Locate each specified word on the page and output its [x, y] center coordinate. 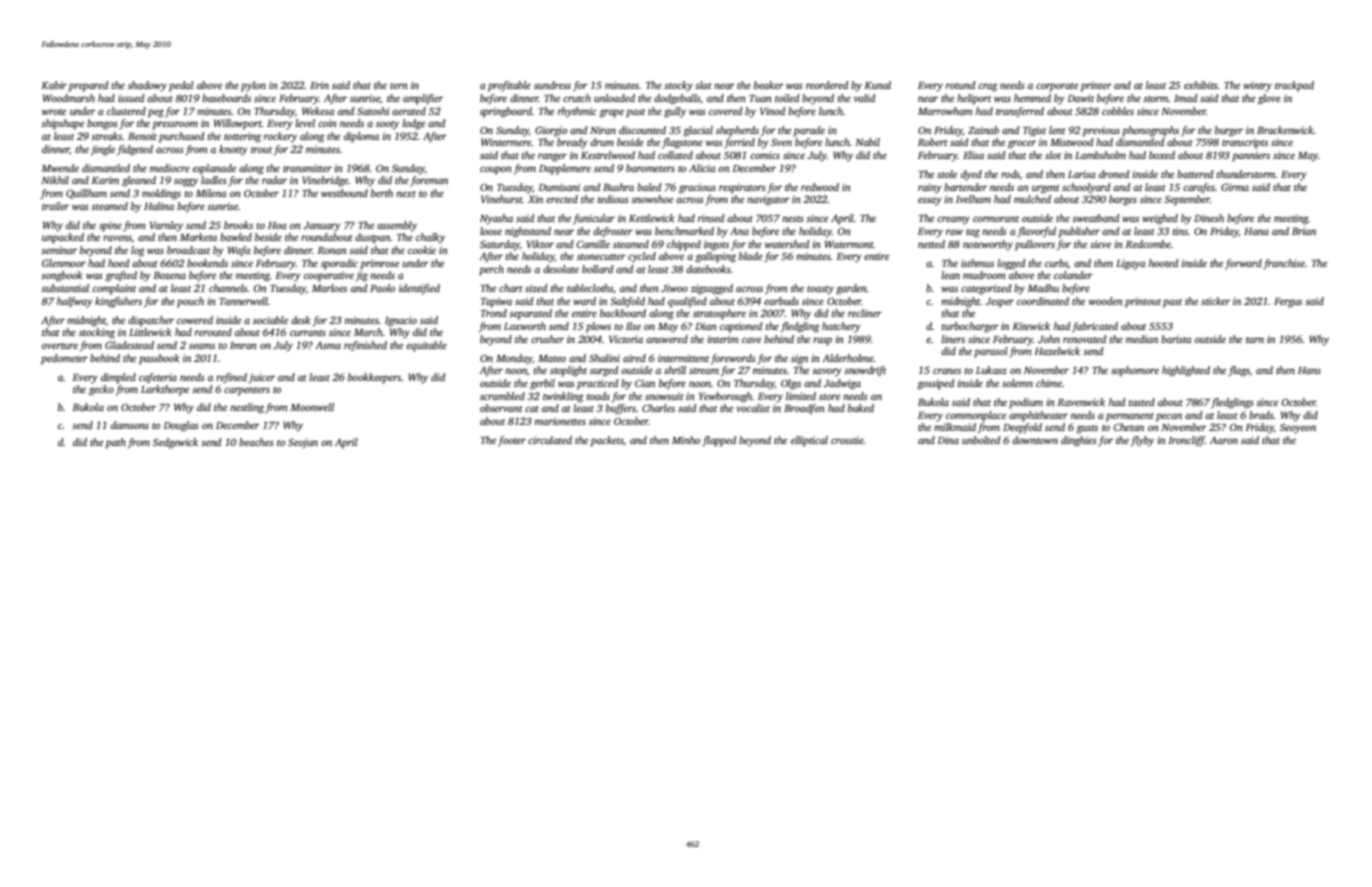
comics [765, 155]
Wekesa [318, 111]
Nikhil [55, 180]
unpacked [63, 238]
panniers [1251, 156]
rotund [961, 85]
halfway [75, 302]
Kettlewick [652, 218]
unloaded [614, 98]
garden [851, 289]
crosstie [847, 440]
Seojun [303, 443]
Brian [1304, 231]
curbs [1056, 263]
